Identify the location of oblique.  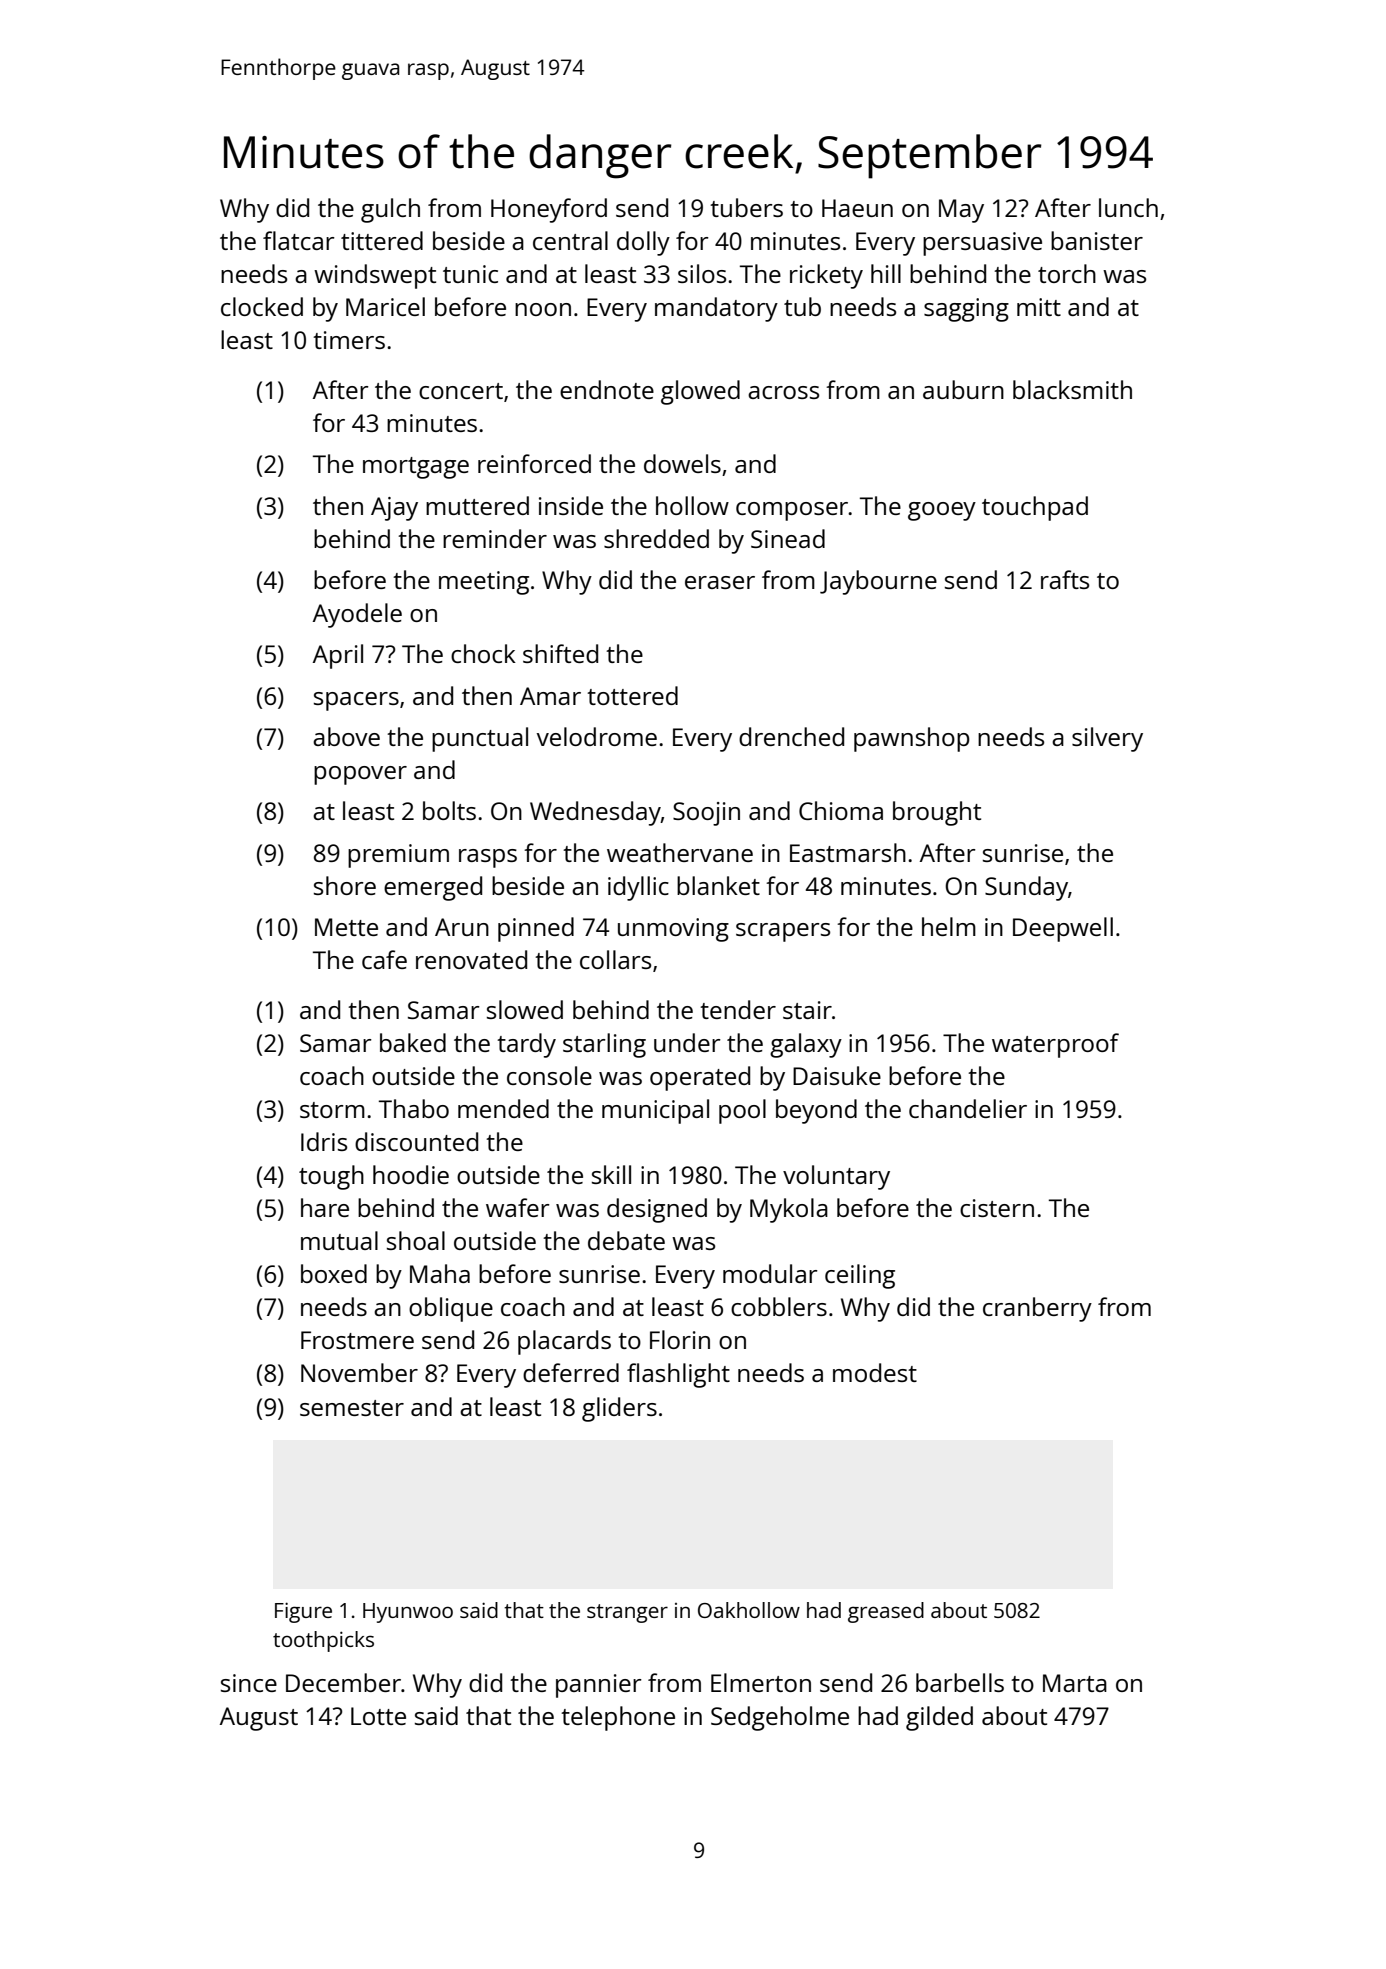
(451, 1309).
